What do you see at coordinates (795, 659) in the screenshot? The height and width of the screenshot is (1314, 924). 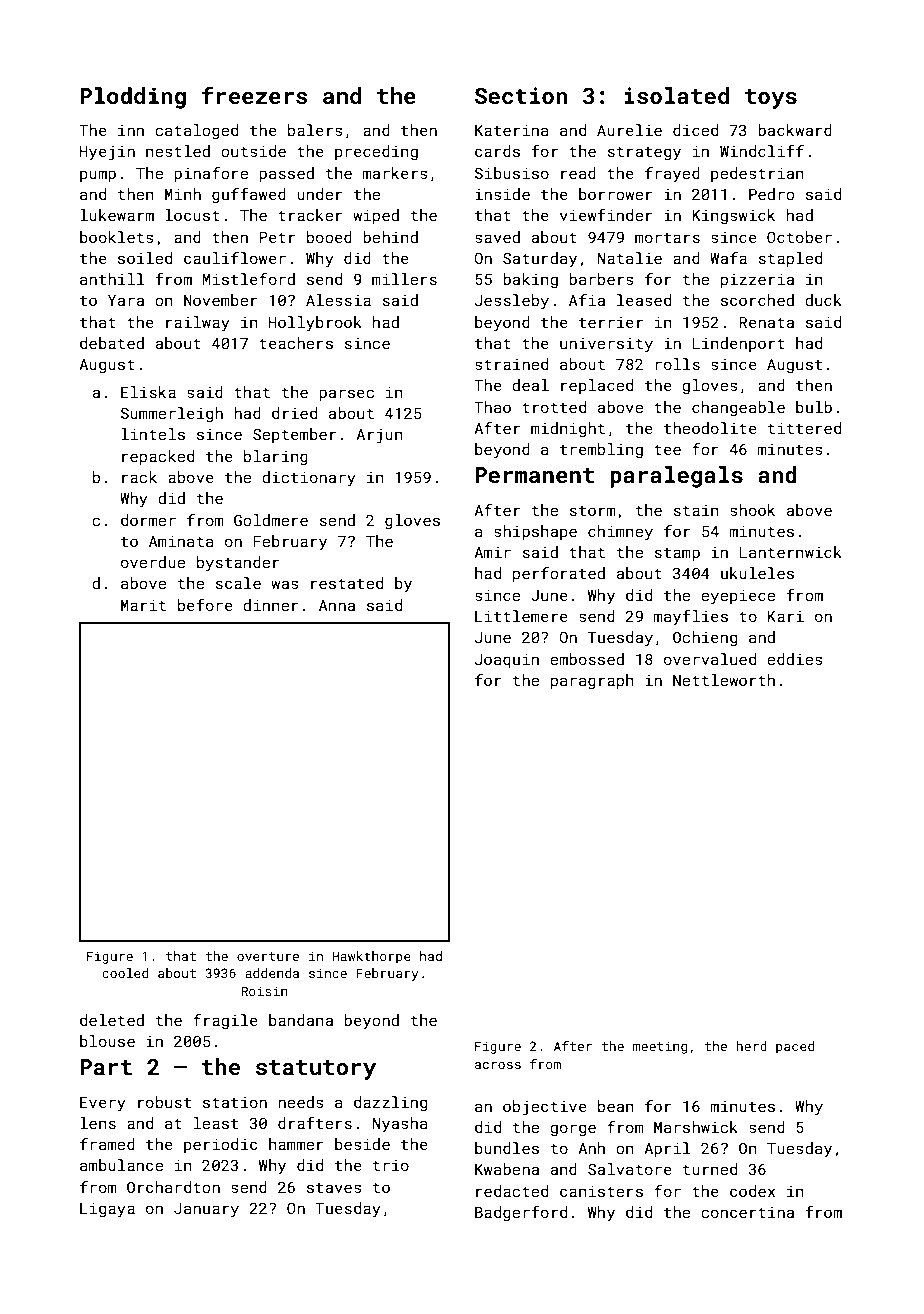 I see `eddies` at bounding box center [795, 659].
